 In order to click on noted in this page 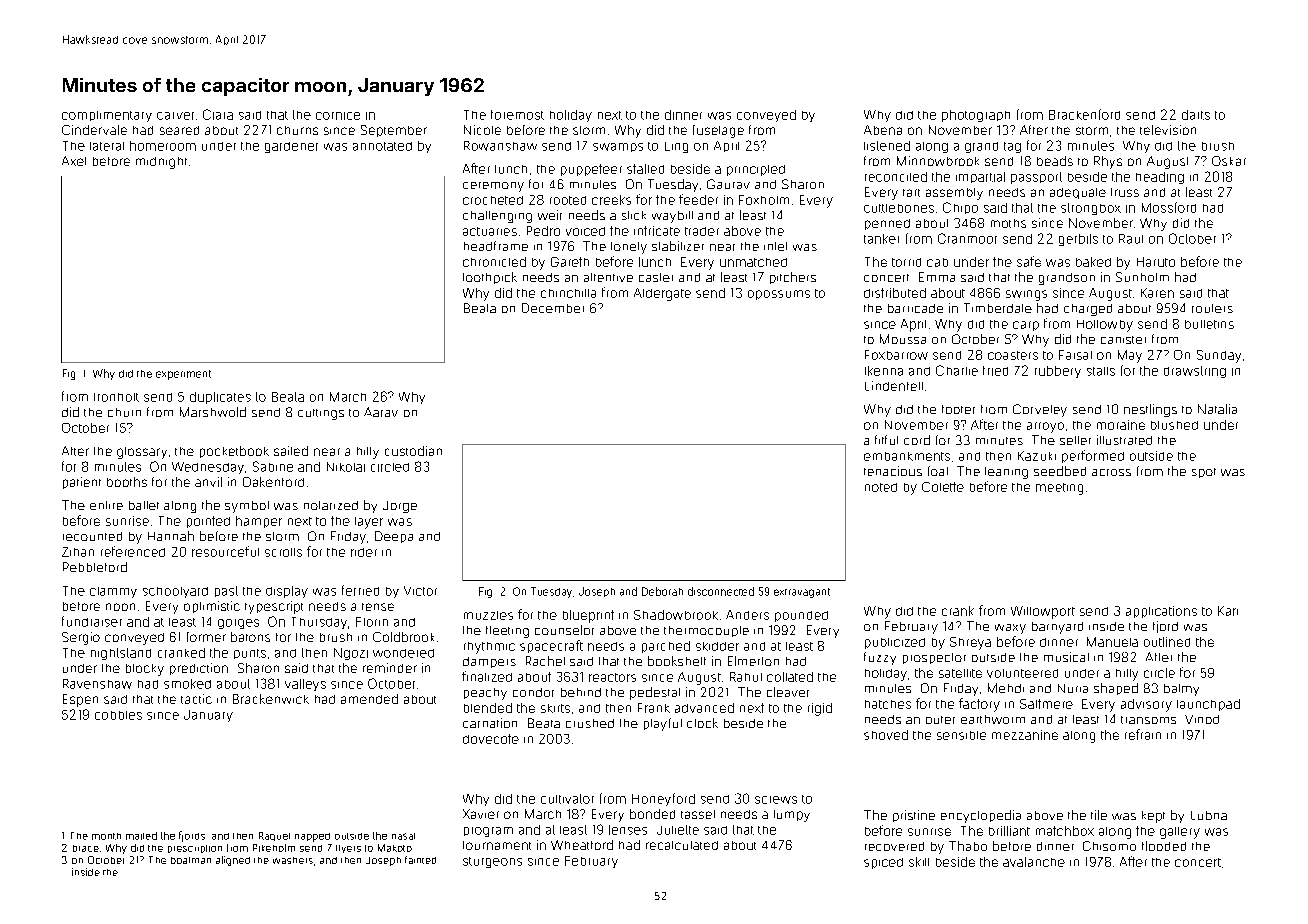, I will do `click(881, 487)`.
